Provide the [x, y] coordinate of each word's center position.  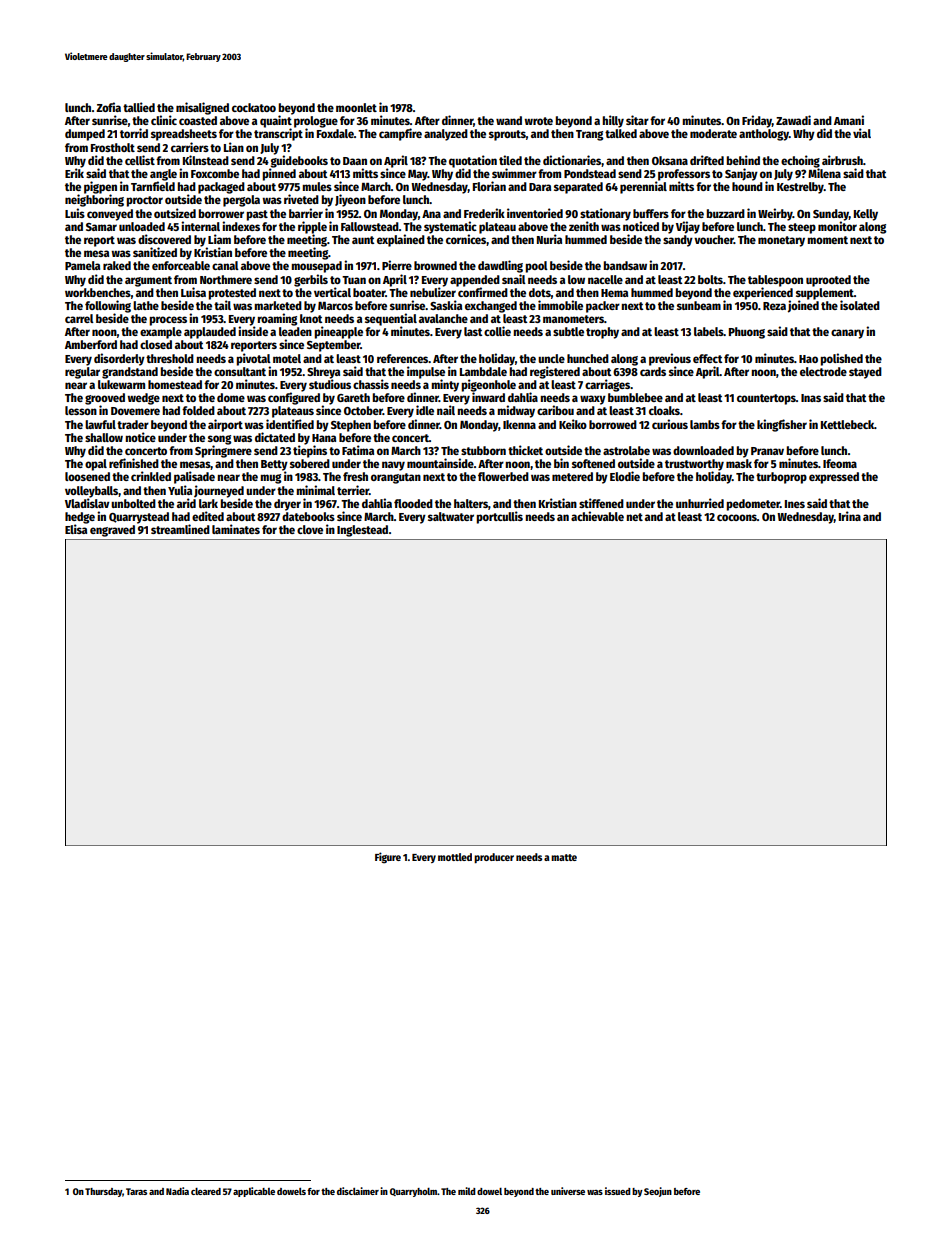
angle [163, 175]
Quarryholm [413, 1192]
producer [494, 858]
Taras [136, 1191]
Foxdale [335, 133]
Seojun [658, 1192]
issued [618, 1191]
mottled [455, 857]
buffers [651, 213]
